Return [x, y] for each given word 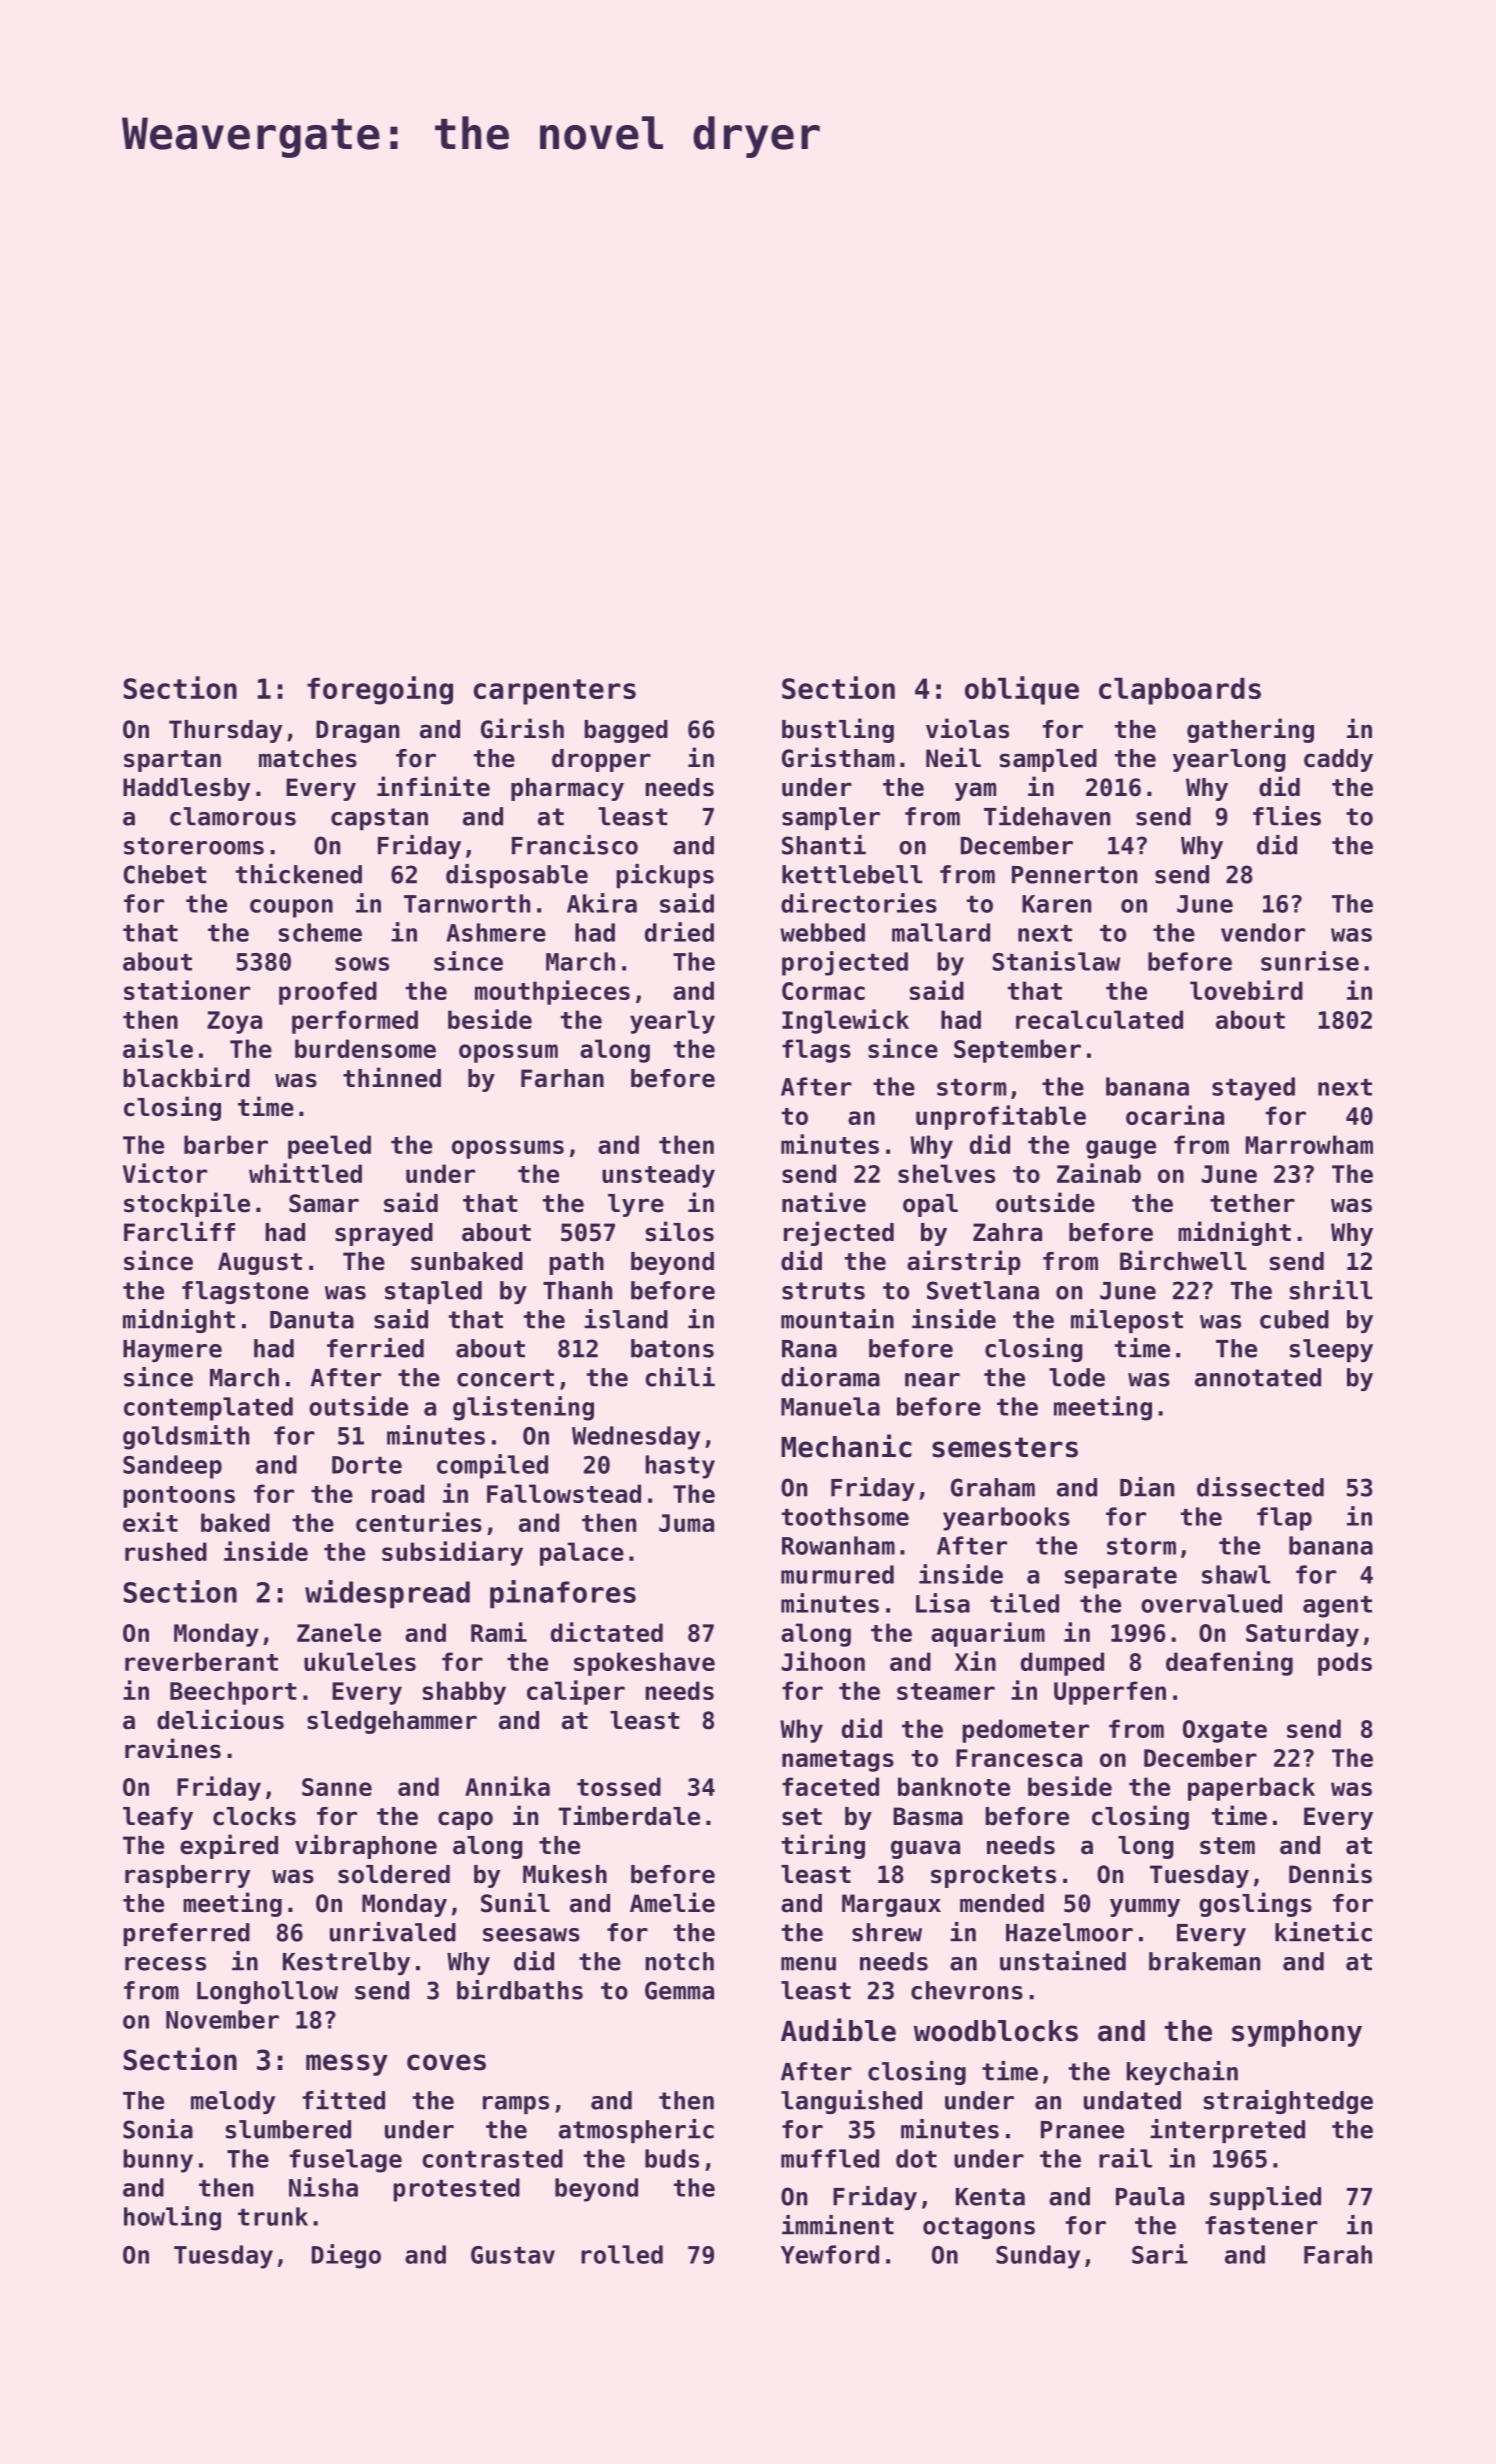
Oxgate [1225, 1731]
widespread [387, 1594]
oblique [1022, 690]
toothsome [845, 1516]
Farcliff [179, 1231]
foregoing [380, 690]
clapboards [1180, 691]
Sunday [1038, 2257]
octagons [979, 2228]
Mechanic [846, 1446]
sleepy [1331, 1350]
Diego [346, 2256]
